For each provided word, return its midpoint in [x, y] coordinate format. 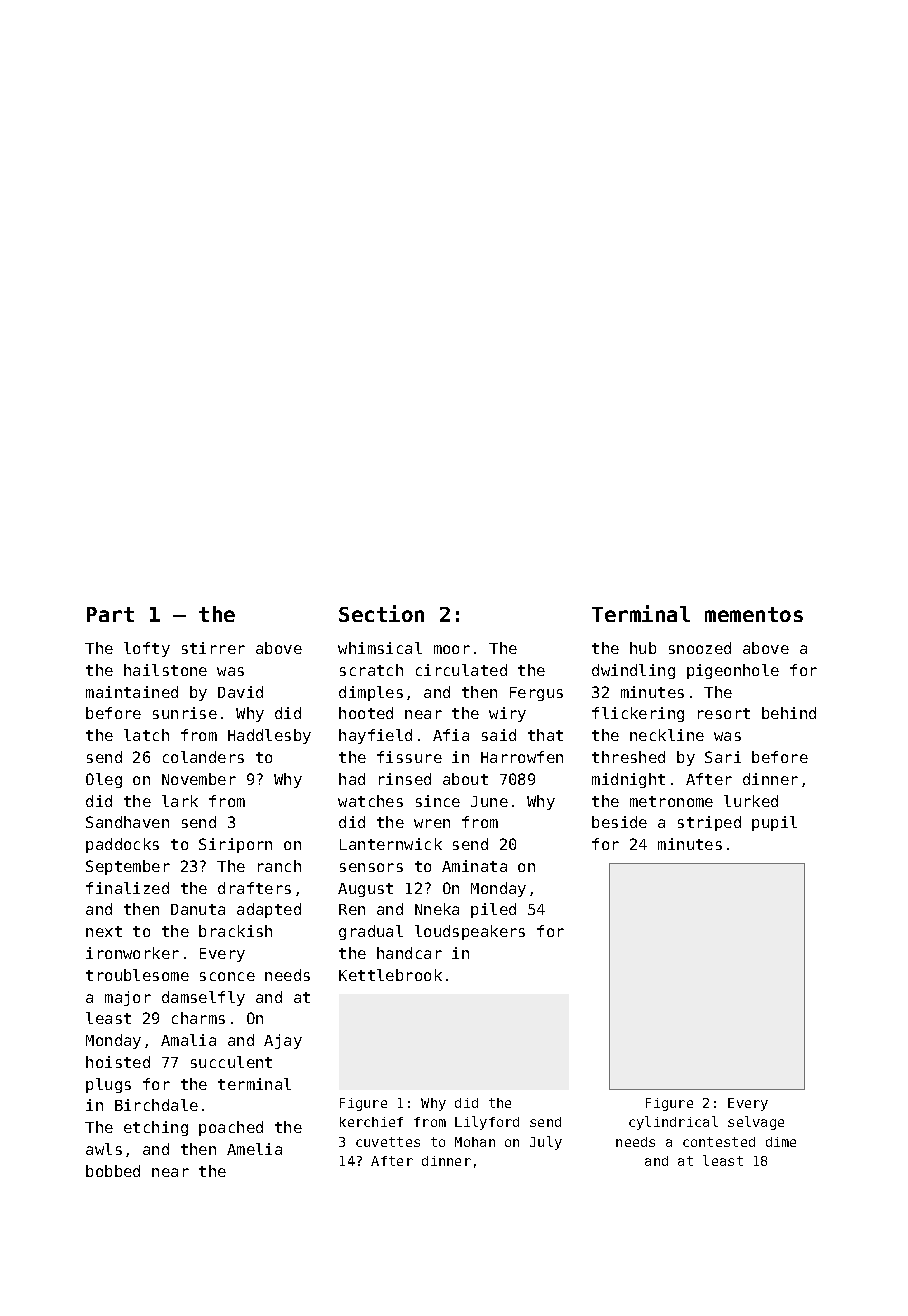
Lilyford [487, 1123]
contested [719, 1142]
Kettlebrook [390, 975]
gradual [371, 932]
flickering [638, 714]
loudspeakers [470, 932]
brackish [235, 931]
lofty [147, 649]
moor [452, 649]
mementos [754, 614]
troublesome [137, 975]
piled [493, 910]
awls [104, 1149]
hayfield [375, 736]
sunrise [185, 713]
